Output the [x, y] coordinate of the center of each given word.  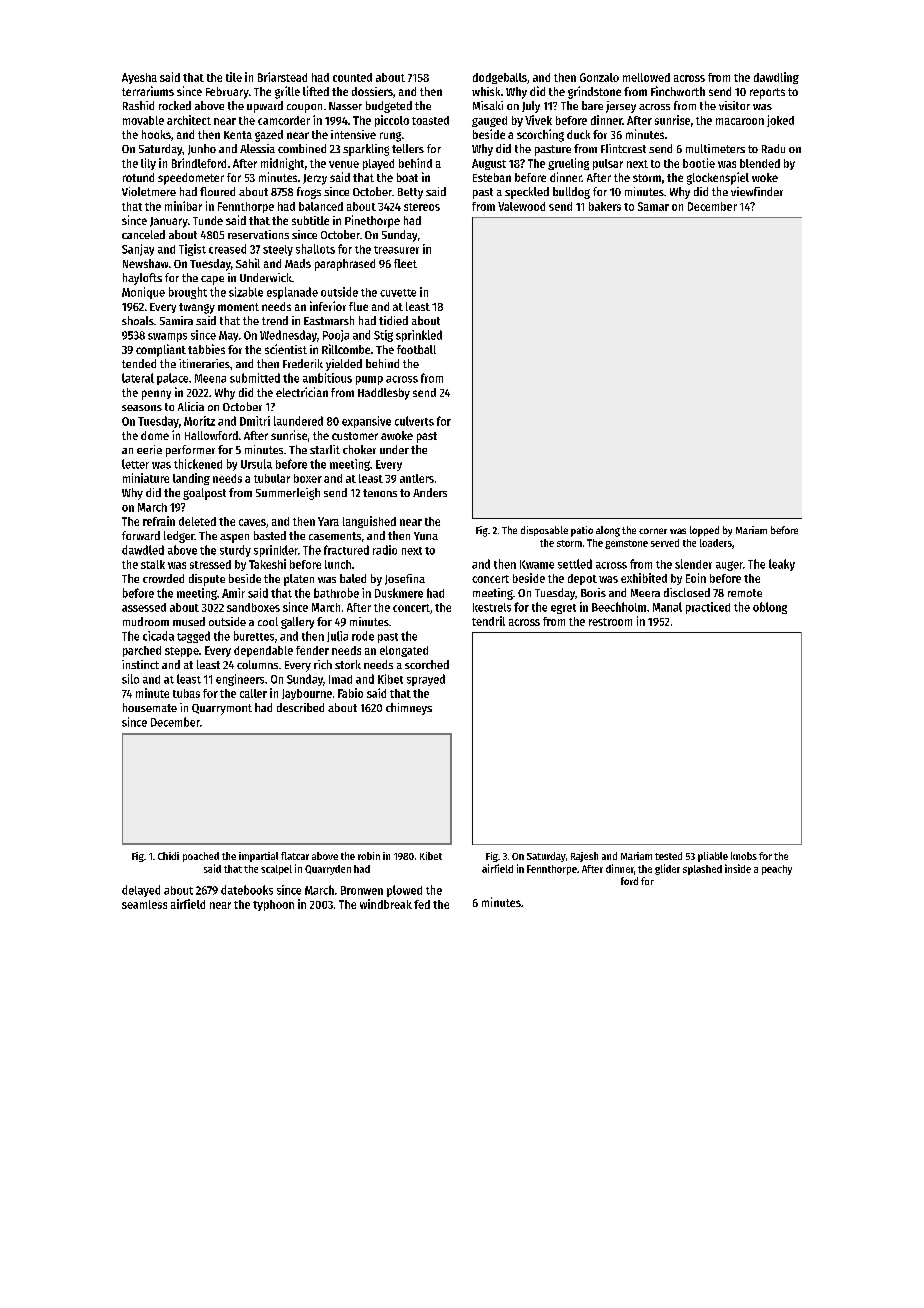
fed [422, 904]
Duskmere [399, 593]
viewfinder [757, 191]
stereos [422, 207]
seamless [144, 904]
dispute [207, 580]
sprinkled [419, 336]
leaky [782, 565]
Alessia [257, 148]
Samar [653, 206]
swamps [167, 337]
